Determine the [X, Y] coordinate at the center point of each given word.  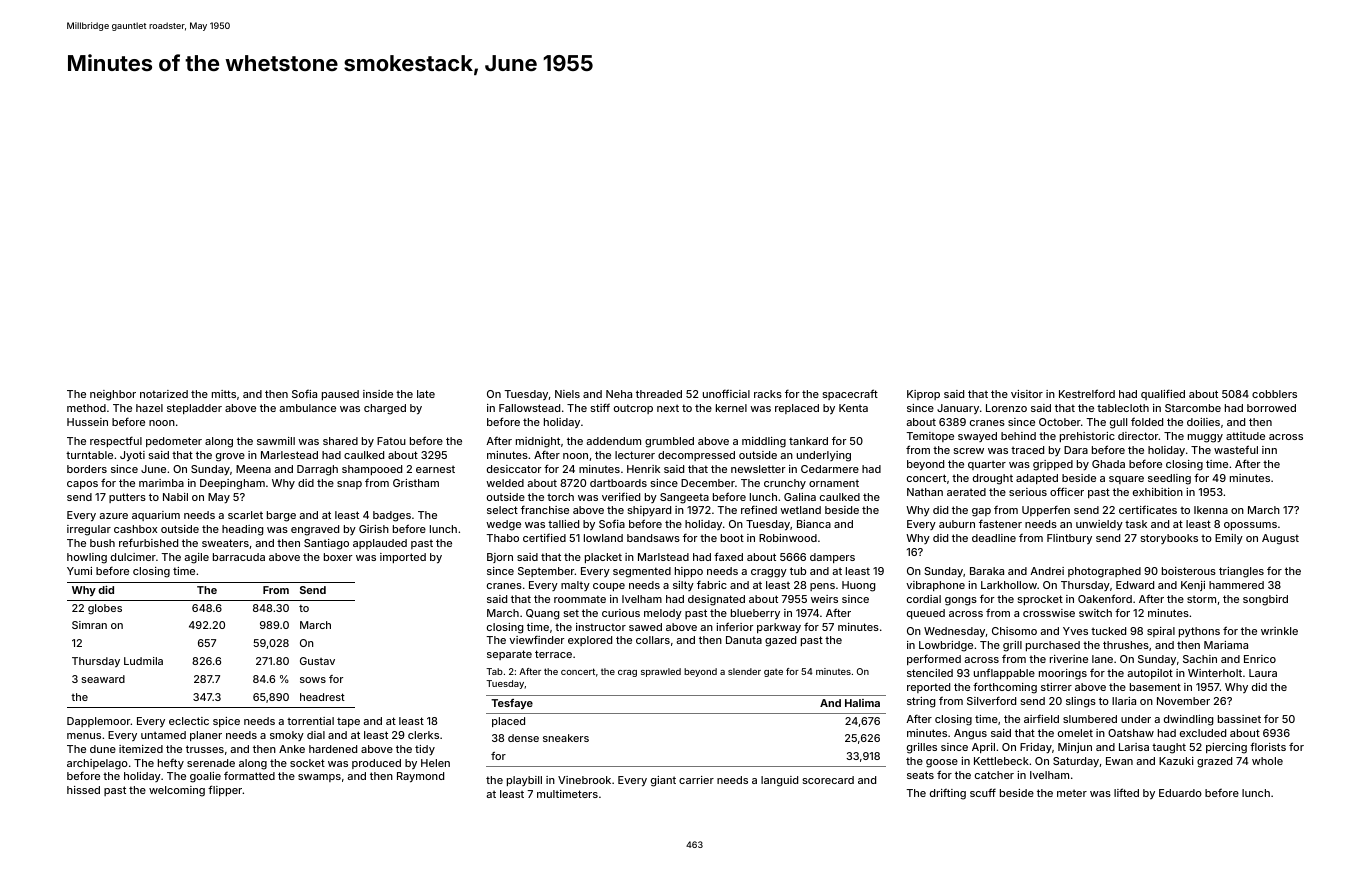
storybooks [1169, 539]
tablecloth [1123, 408]
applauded [380, 544]
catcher [994, 775]
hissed [83, 790]
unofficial [726, 393]
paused [340, 395]
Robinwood [788, 538]
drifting [948, 794]
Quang [542, 614]
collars [653, 640]
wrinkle [1279, 631]
